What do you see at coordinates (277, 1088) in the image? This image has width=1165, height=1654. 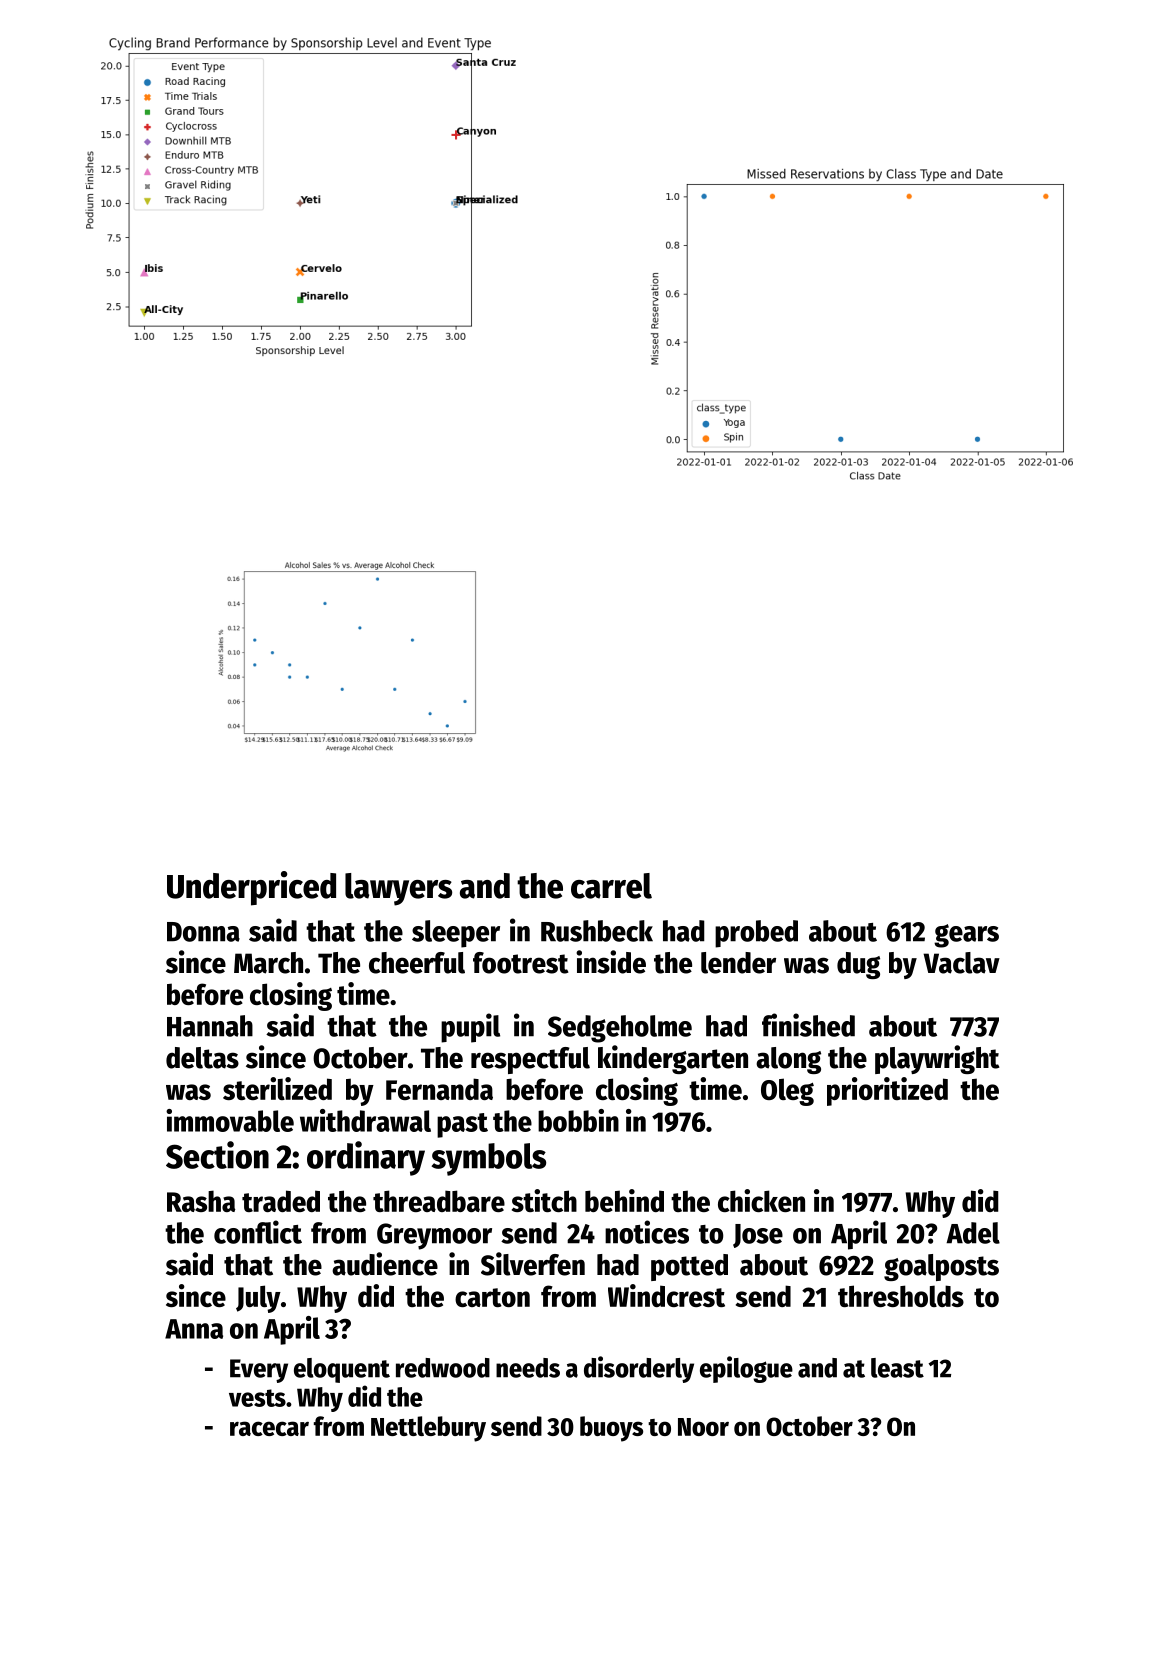 I see `sterilized` at bounding box center [277, 1088].
